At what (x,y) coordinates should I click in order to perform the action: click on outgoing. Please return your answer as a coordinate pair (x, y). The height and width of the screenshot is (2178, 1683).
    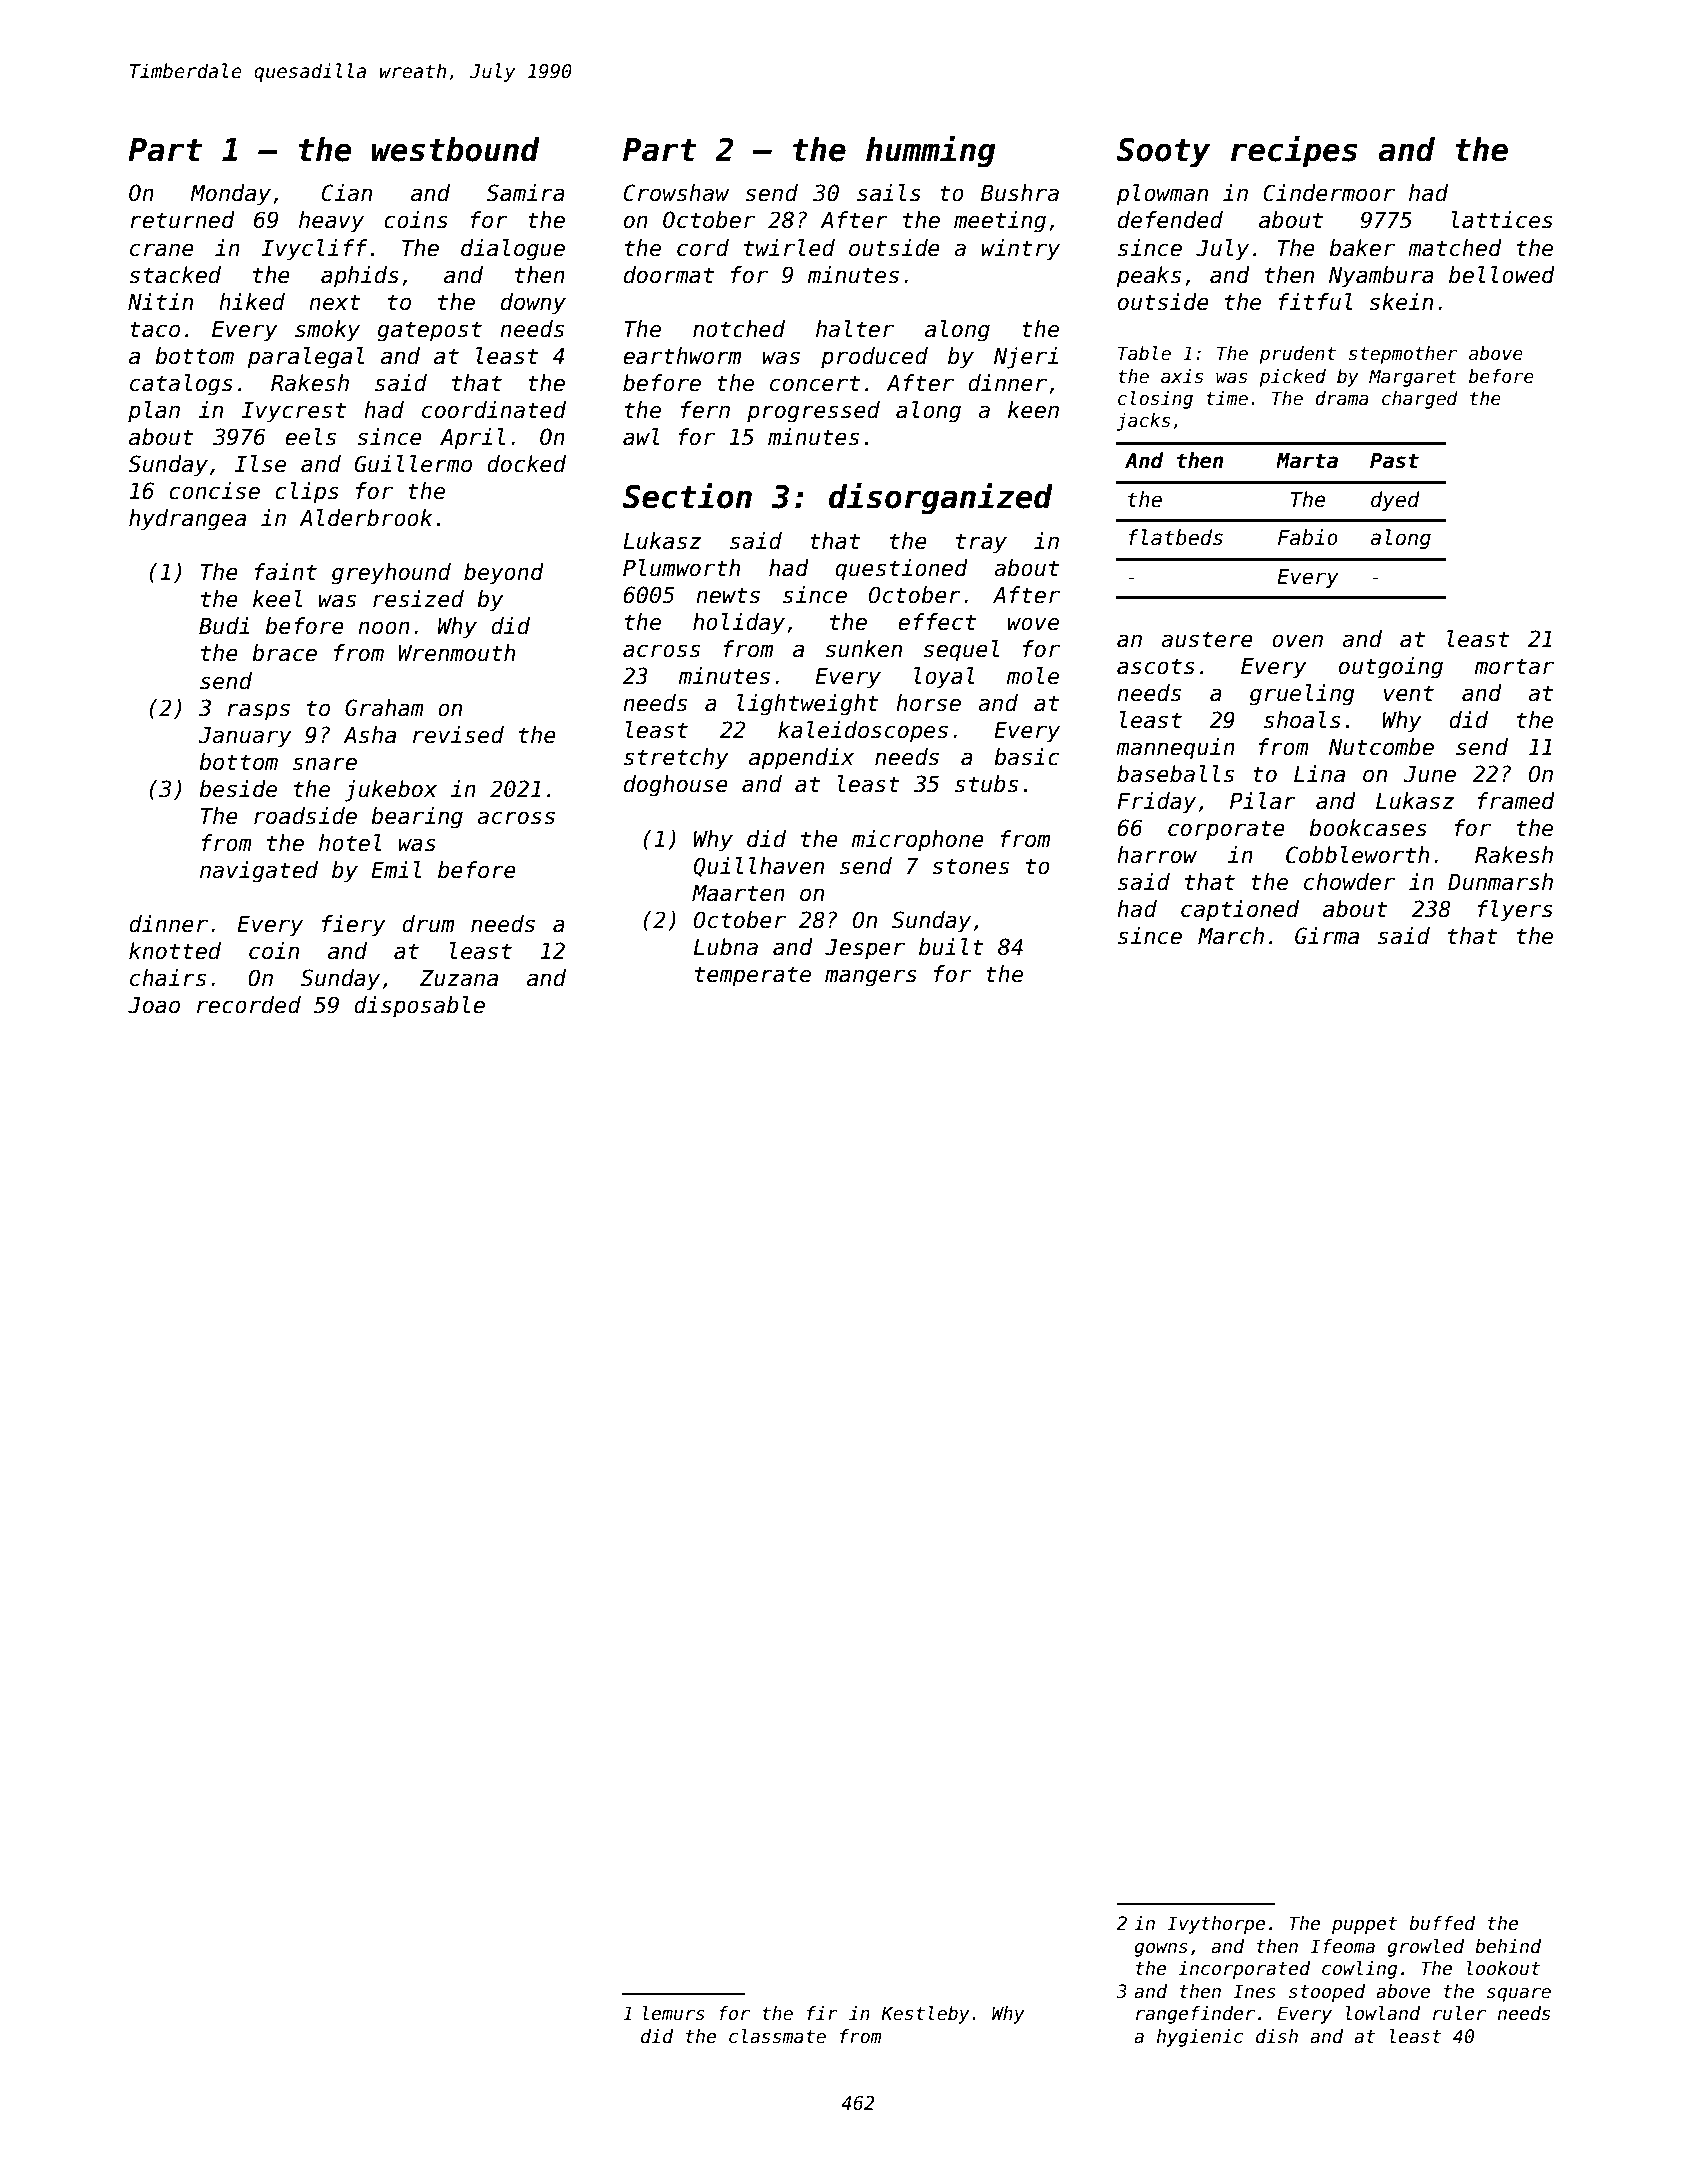
    Looking at the image, I should click on (1391, 668).
